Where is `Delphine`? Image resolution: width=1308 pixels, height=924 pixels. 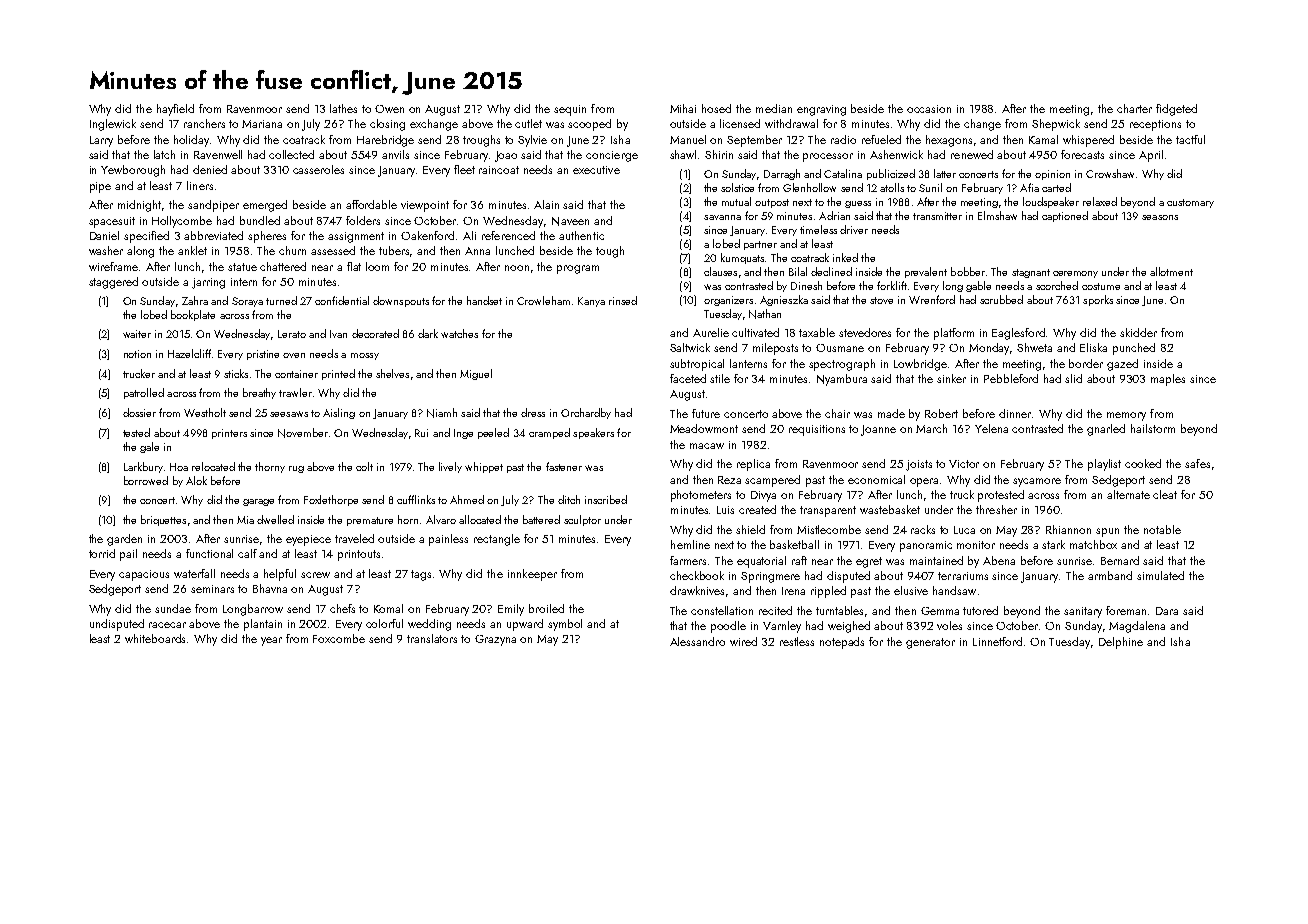
Delphine is located at coordinates (1121, 643).
